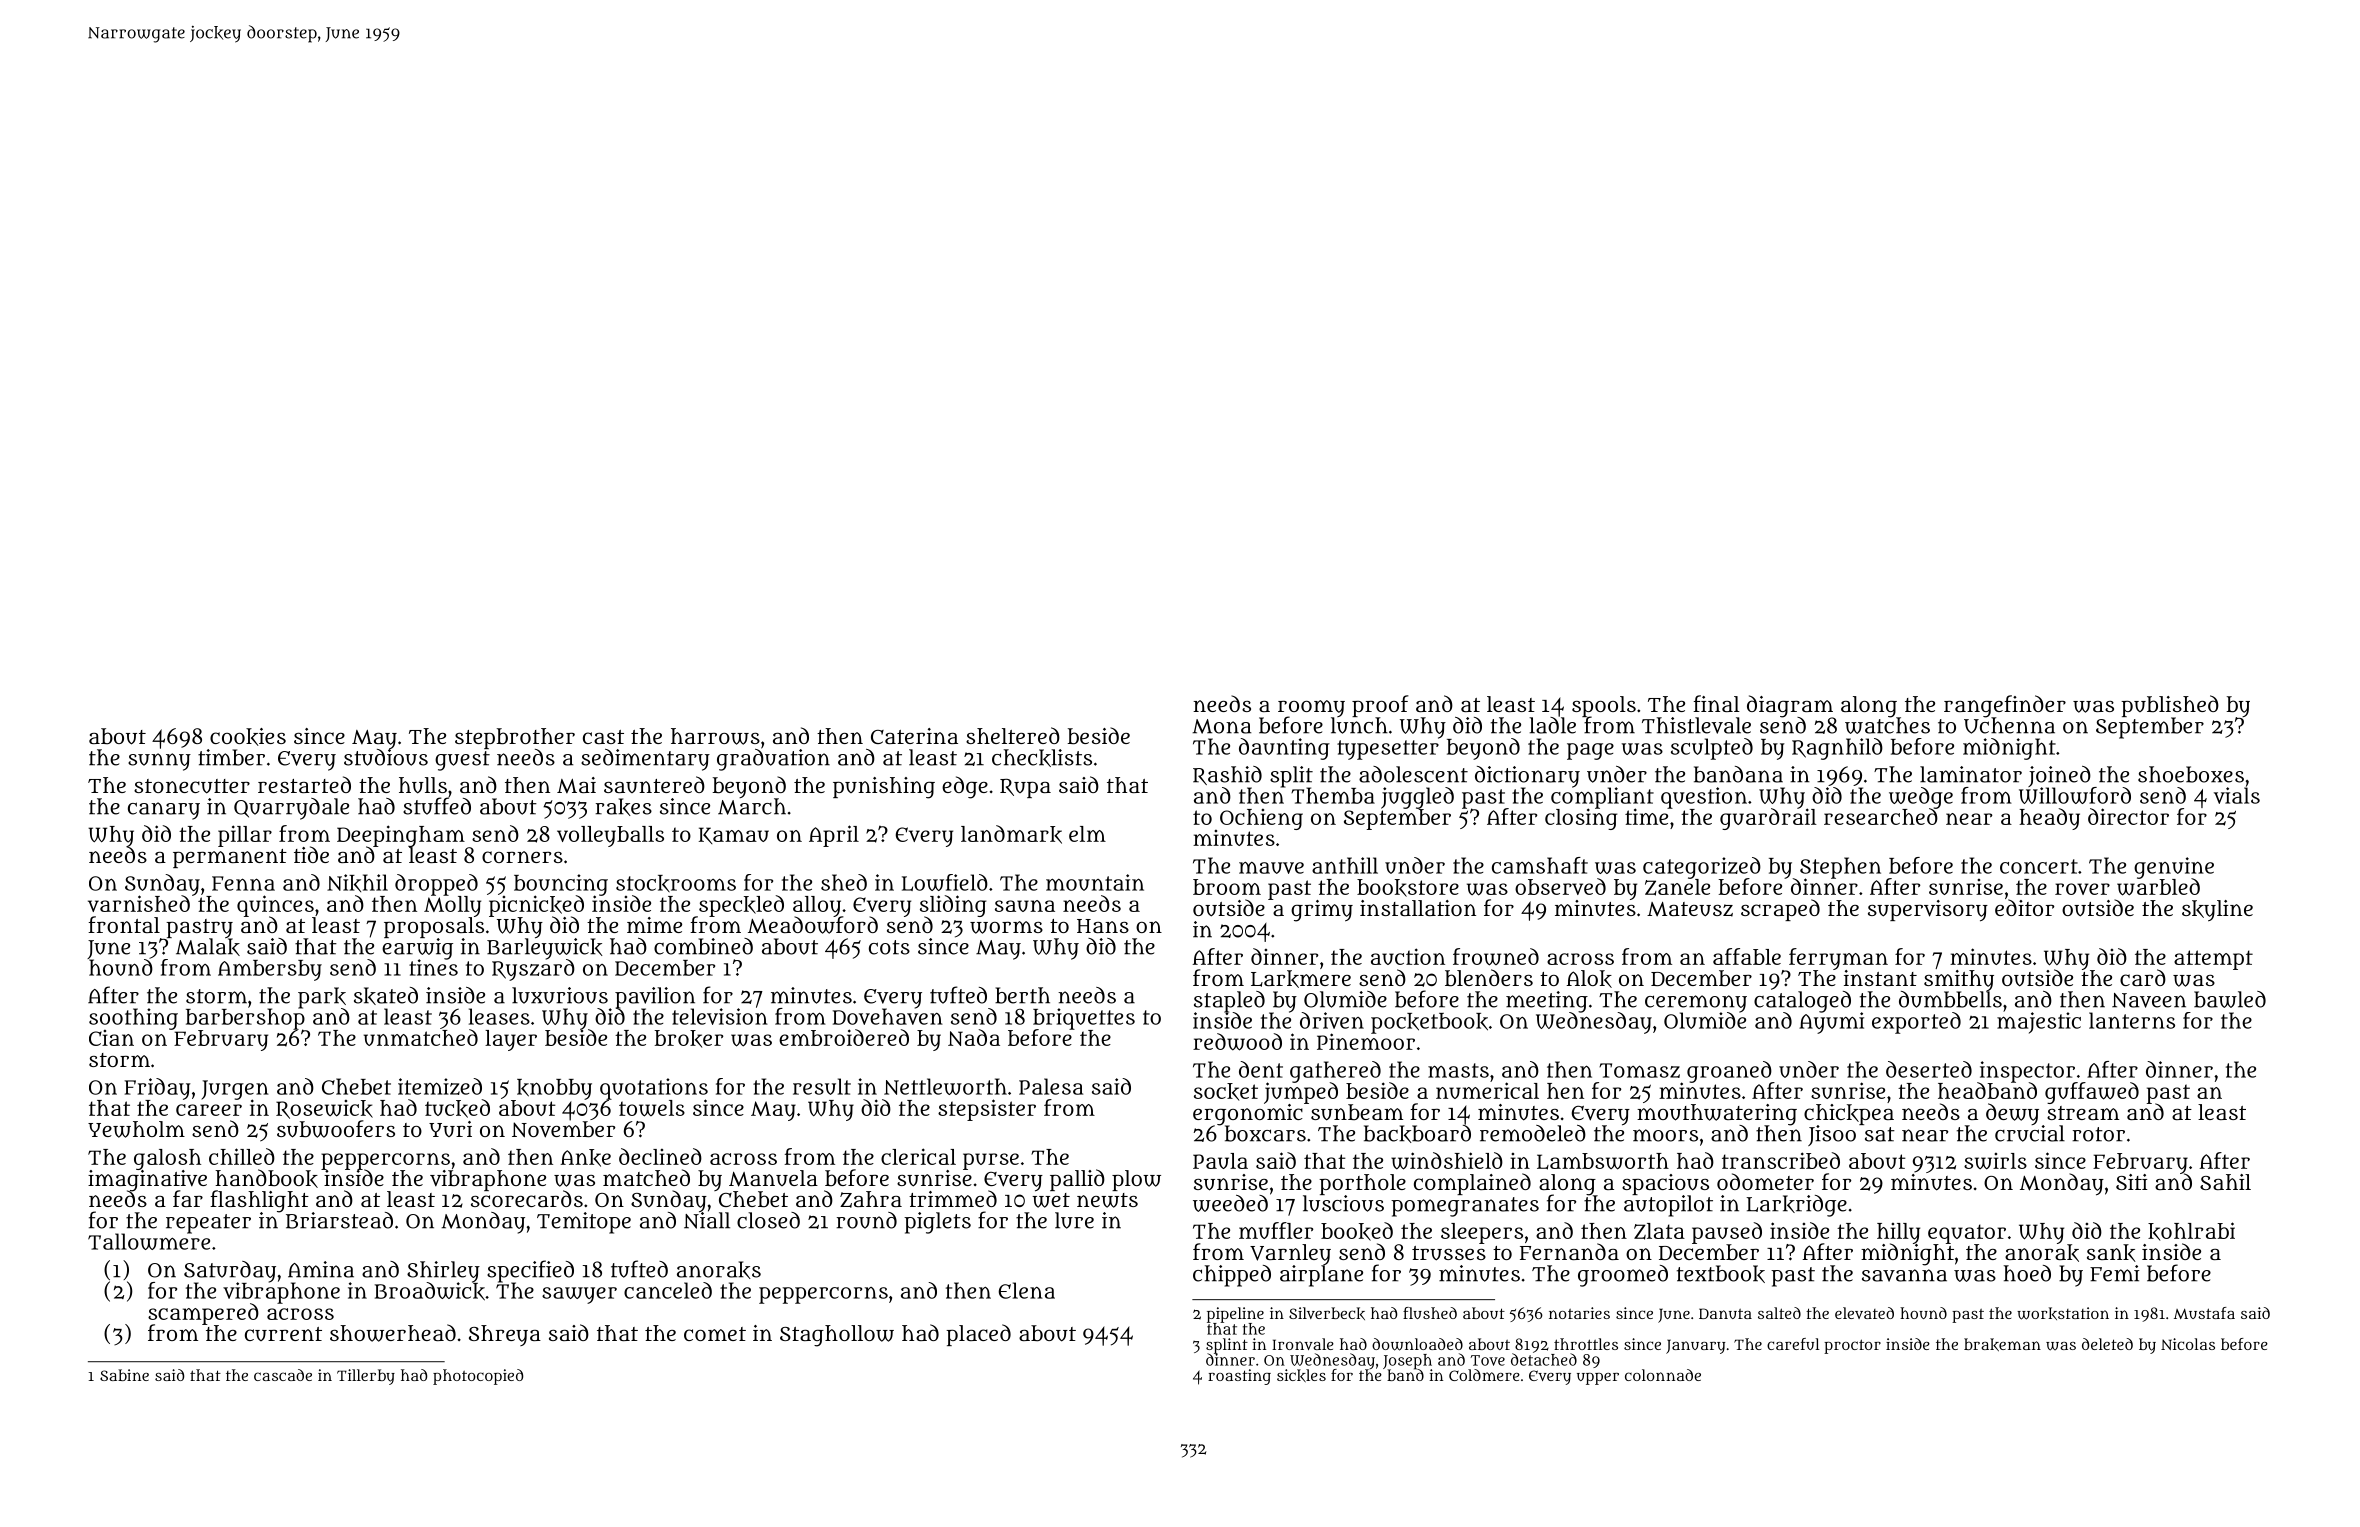 The width and height of the document is (2360, 1527). Describe the element at coordinates (1887, 725) in the document. I see `watches` at that location.
